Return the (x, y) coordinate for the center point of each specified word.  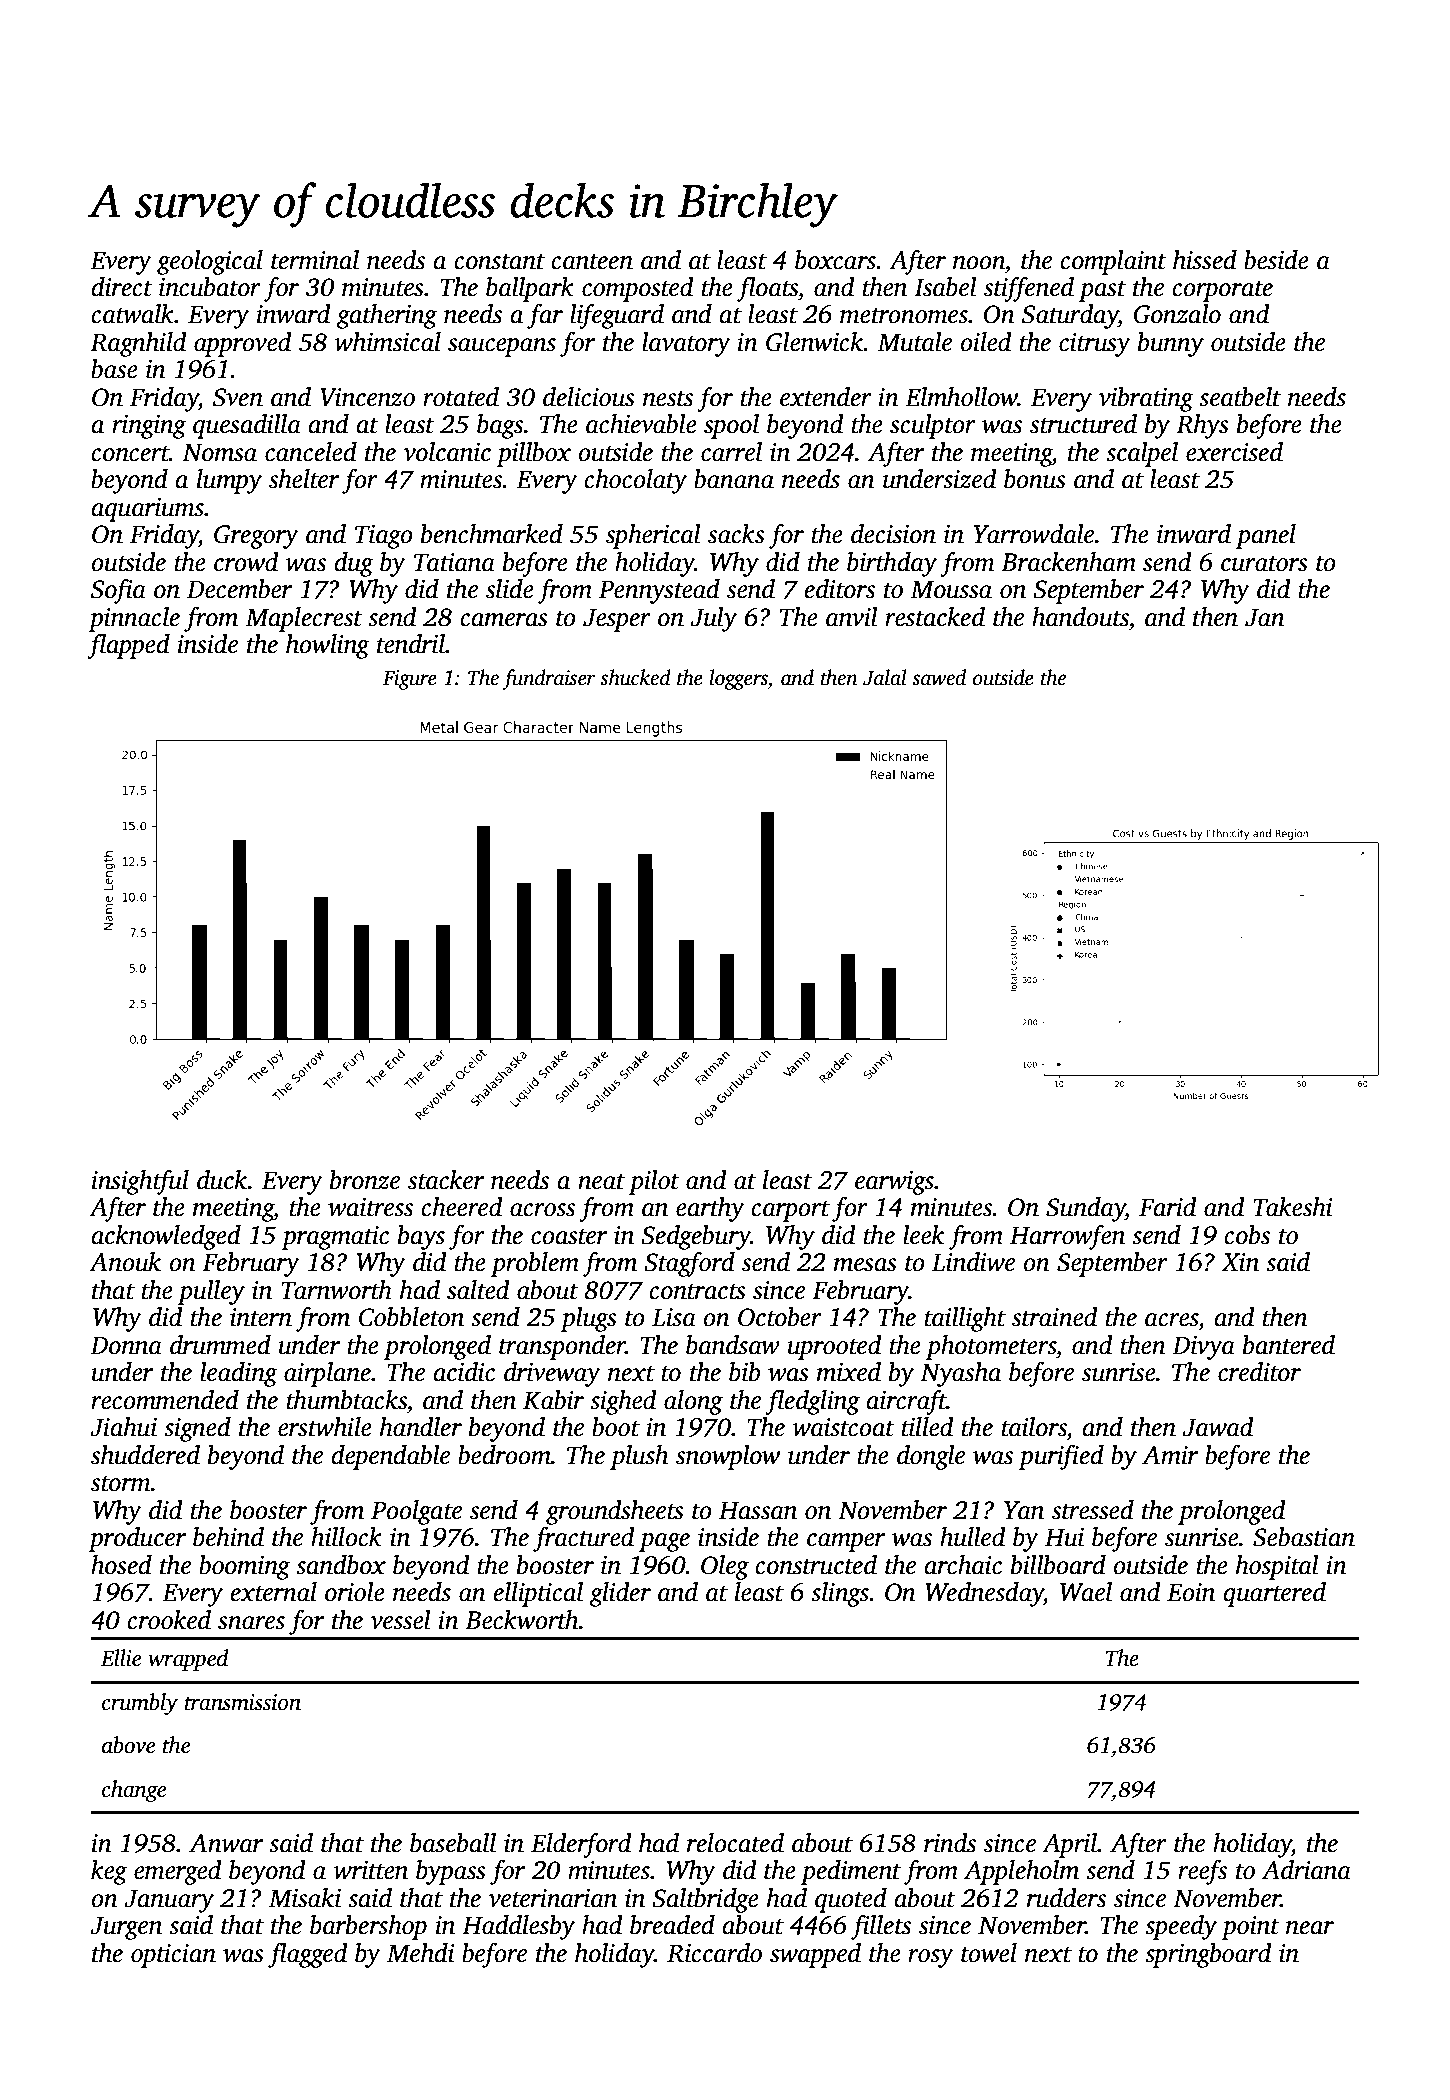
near (1310, 1928)
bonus (1035, 479)
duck (222, 1180)
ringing (149, 427)
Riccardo (714, 1953)
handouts (1080, 617)
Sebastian (1304, 1537)
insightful (140, 1182)
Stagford (689, 1264)
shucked (635, 677)
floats (767, 289)
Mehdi (421, 1953)
